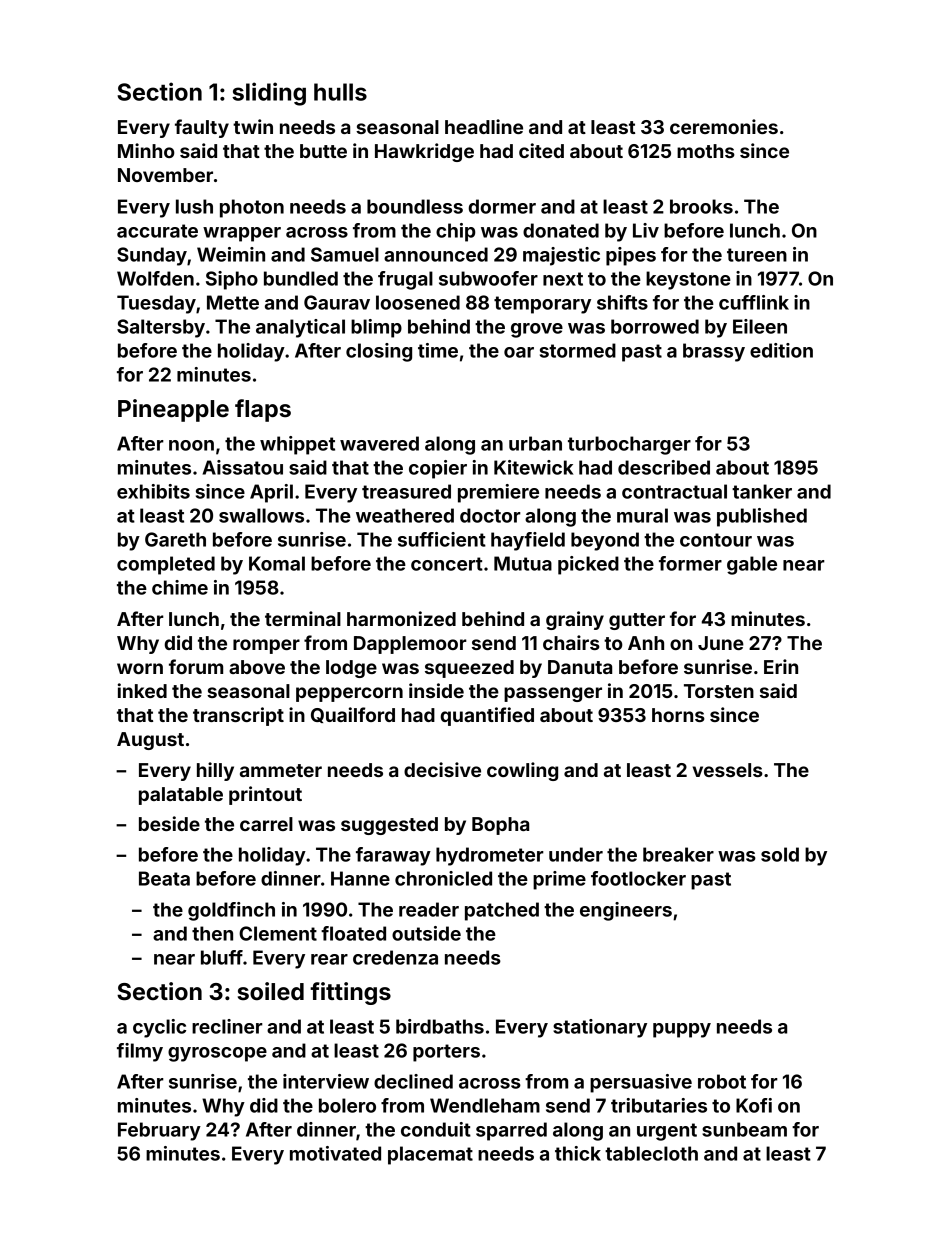 The width and height of the image is (952, 1233). I want to click on sliding, so click(269, 94).
